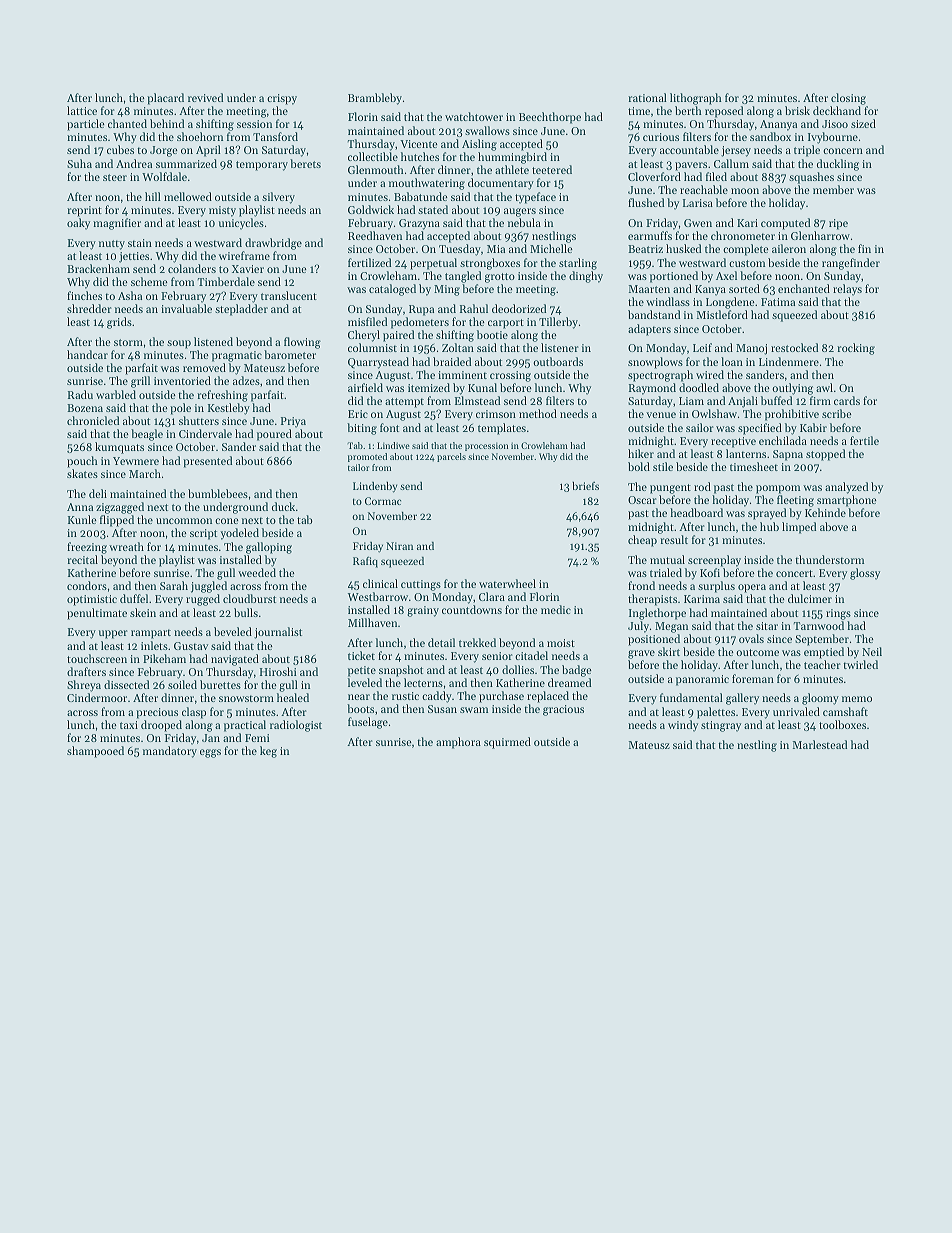  What do you see at coordinates (558, 361) in the screenshot?
I see `outboards` at bounding box center [558, 361].
